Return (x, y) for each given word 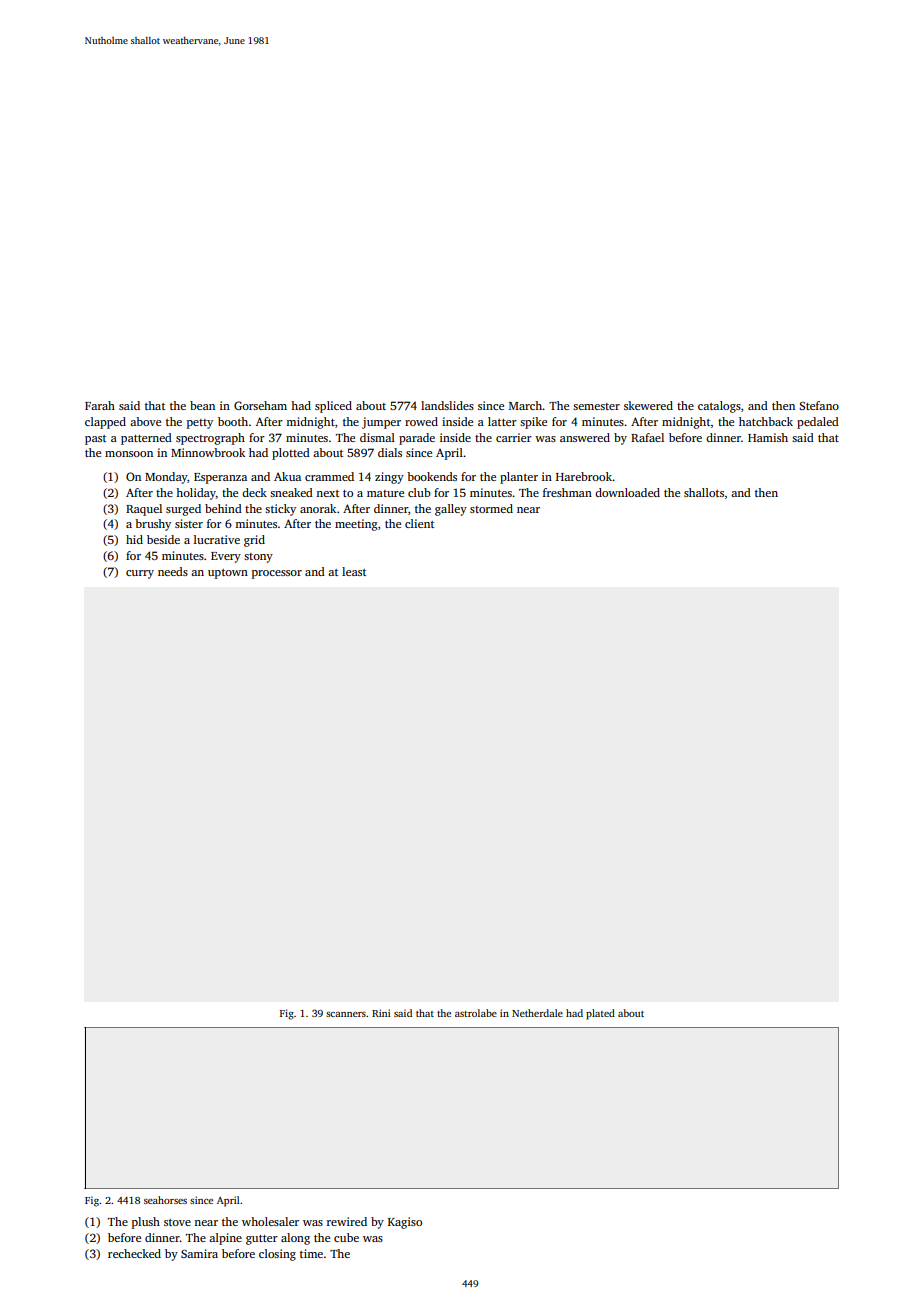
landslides (447, 405)
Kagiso (405, 1223)
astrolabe (476, 1013)
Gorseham (260, 405)
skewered (648, 405)
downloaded (627, 492)
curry (140, 574)
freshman (567, 492)
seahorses (165, 1200)
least (354, 571)
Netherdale (537, 1013)
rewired (347, 1221)
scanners (346, 1014)
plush (146, 1223)
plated (600, 1014)
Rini (381, 1013)
